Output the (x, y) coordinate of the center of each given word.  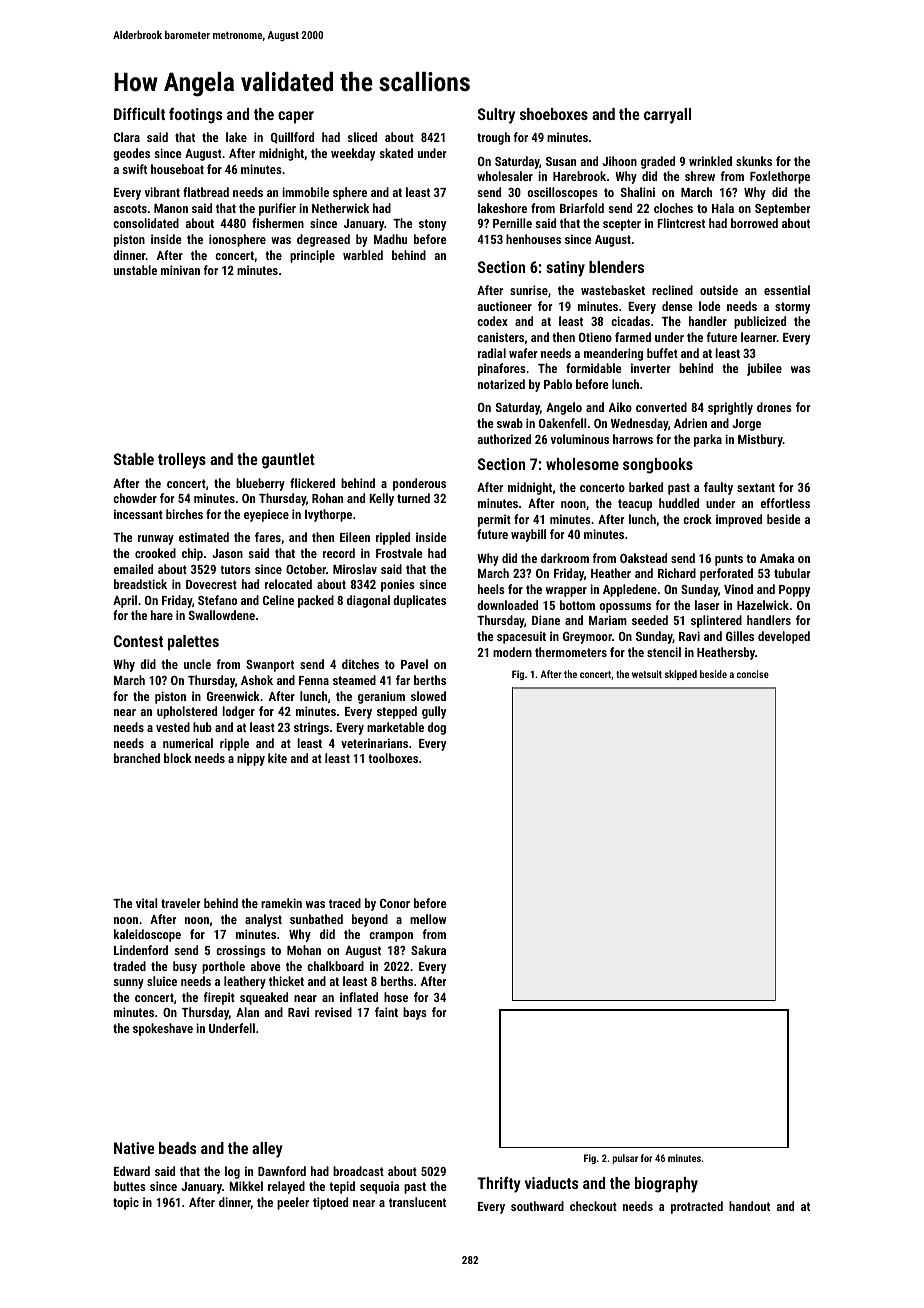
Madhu (390, 239)
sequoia (380, 1187)
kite (277, 758)
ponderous (419, 484)
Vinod (738, 589)
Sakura (428, 950)
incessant (138, 514)
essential (787, 290)
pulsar (625, 1159)
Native (134, 1148)
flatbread (206, 192)
